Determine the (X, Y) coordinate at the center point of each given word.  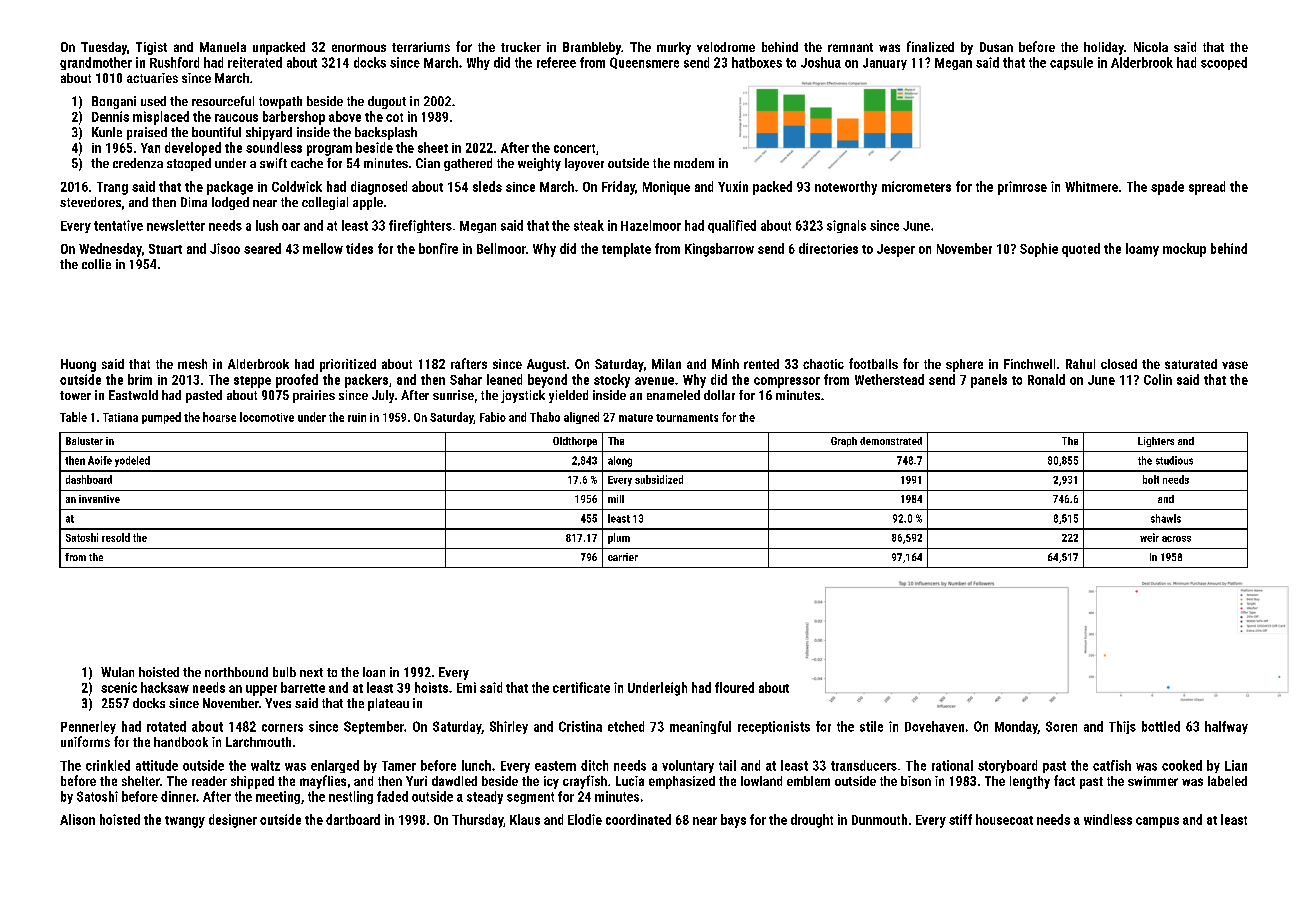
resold (116, 537)
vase (1235, 365)
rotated (166, 726)
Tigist (151, 48)
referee (556, 62)
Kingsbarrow (719, 250)
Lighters (1156, 442)
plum (619, 538)
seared (262, 248)
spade (1167, 188)
